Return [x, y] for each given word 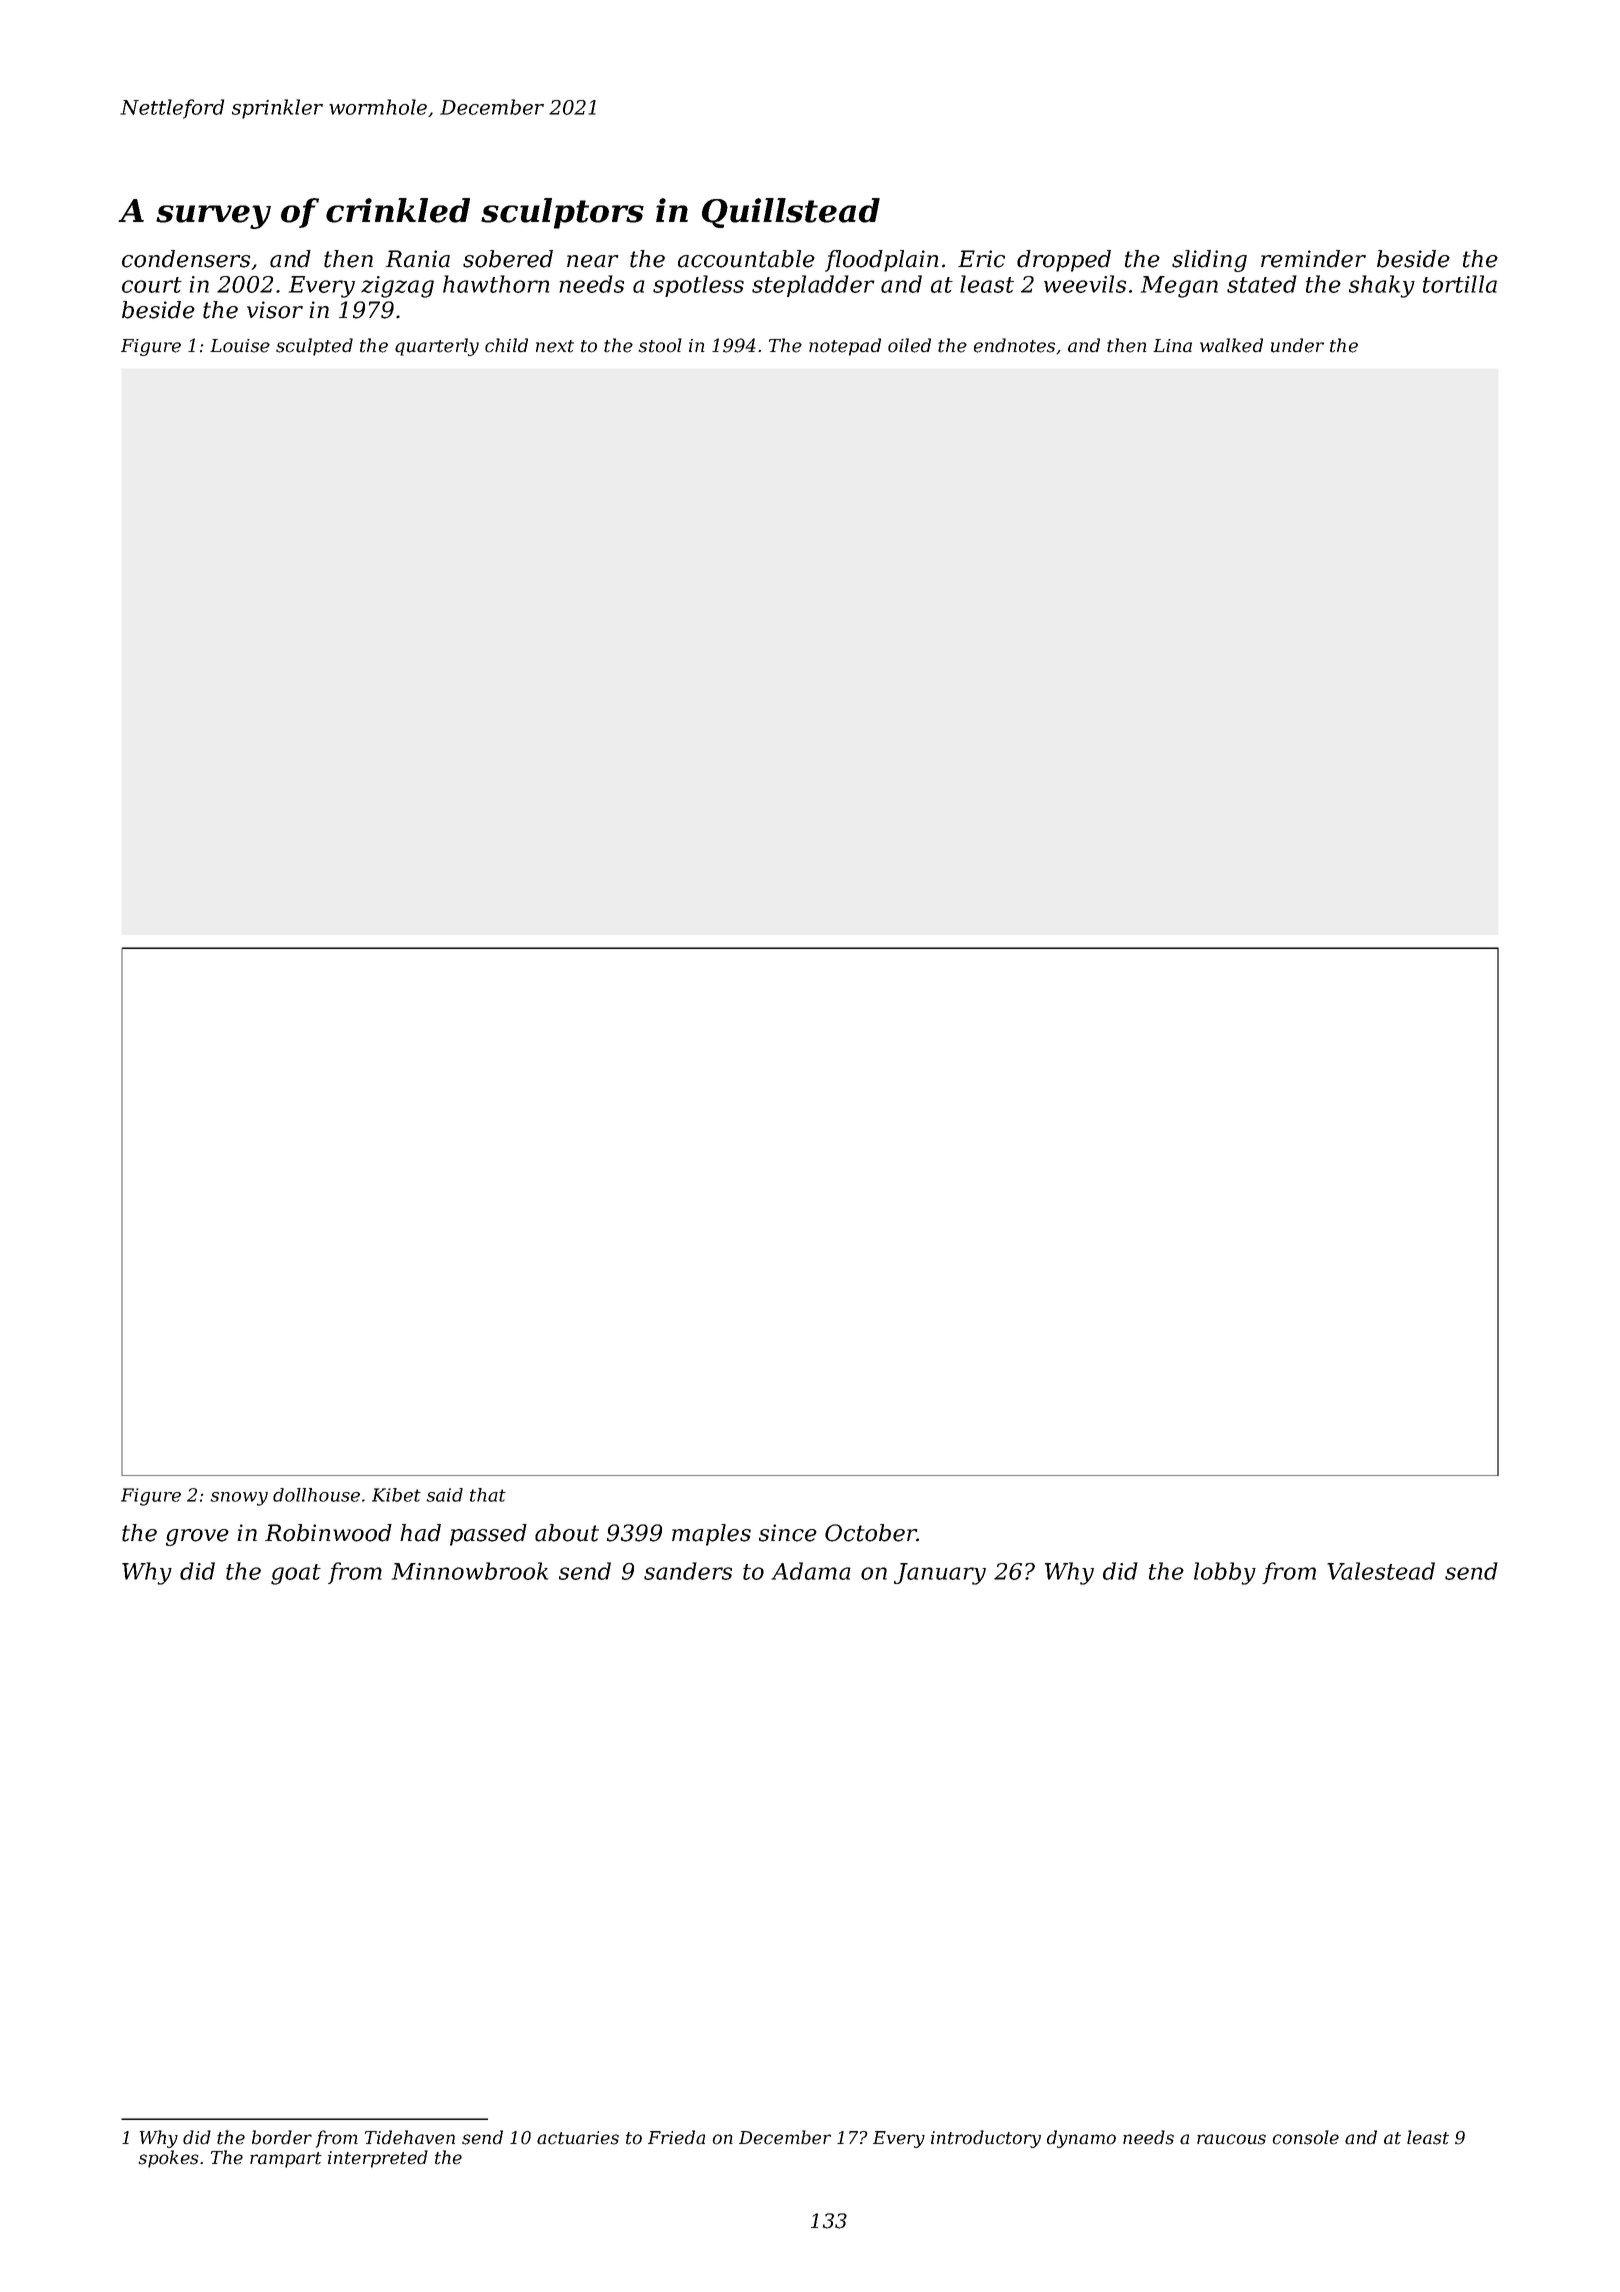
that [488, 1495]
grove [197, 1537]
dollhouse [316, 1495]
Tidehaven [410, 2137]
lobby [1225, 1573]
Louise [240, 346]
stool [660, 345]
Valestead [1381, 1571]
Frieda [676, 2137]
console [1306, 2137]
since [788, 1533]
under [1297, 345]
